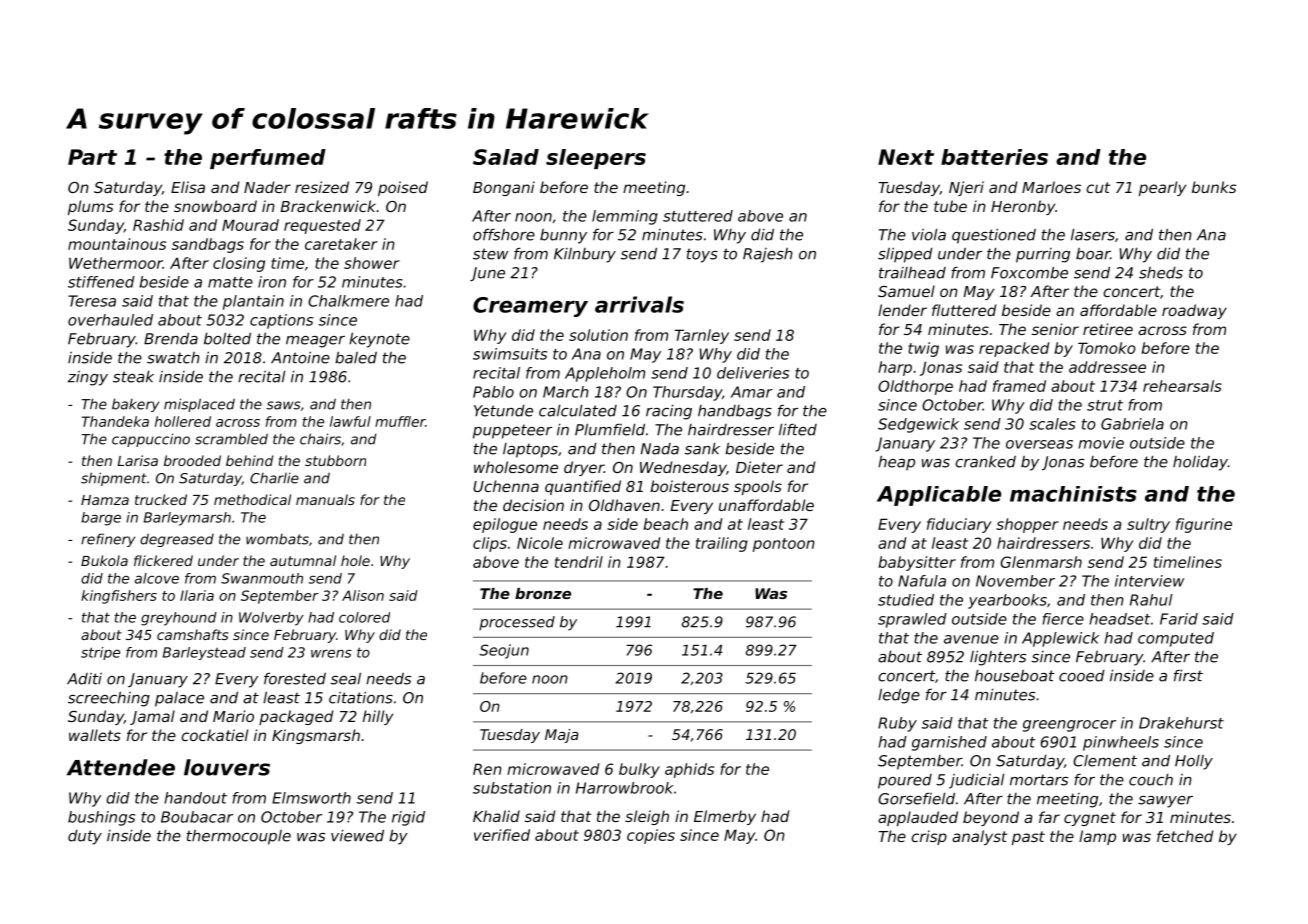  I want to click on batteries, so click(994, 157).
